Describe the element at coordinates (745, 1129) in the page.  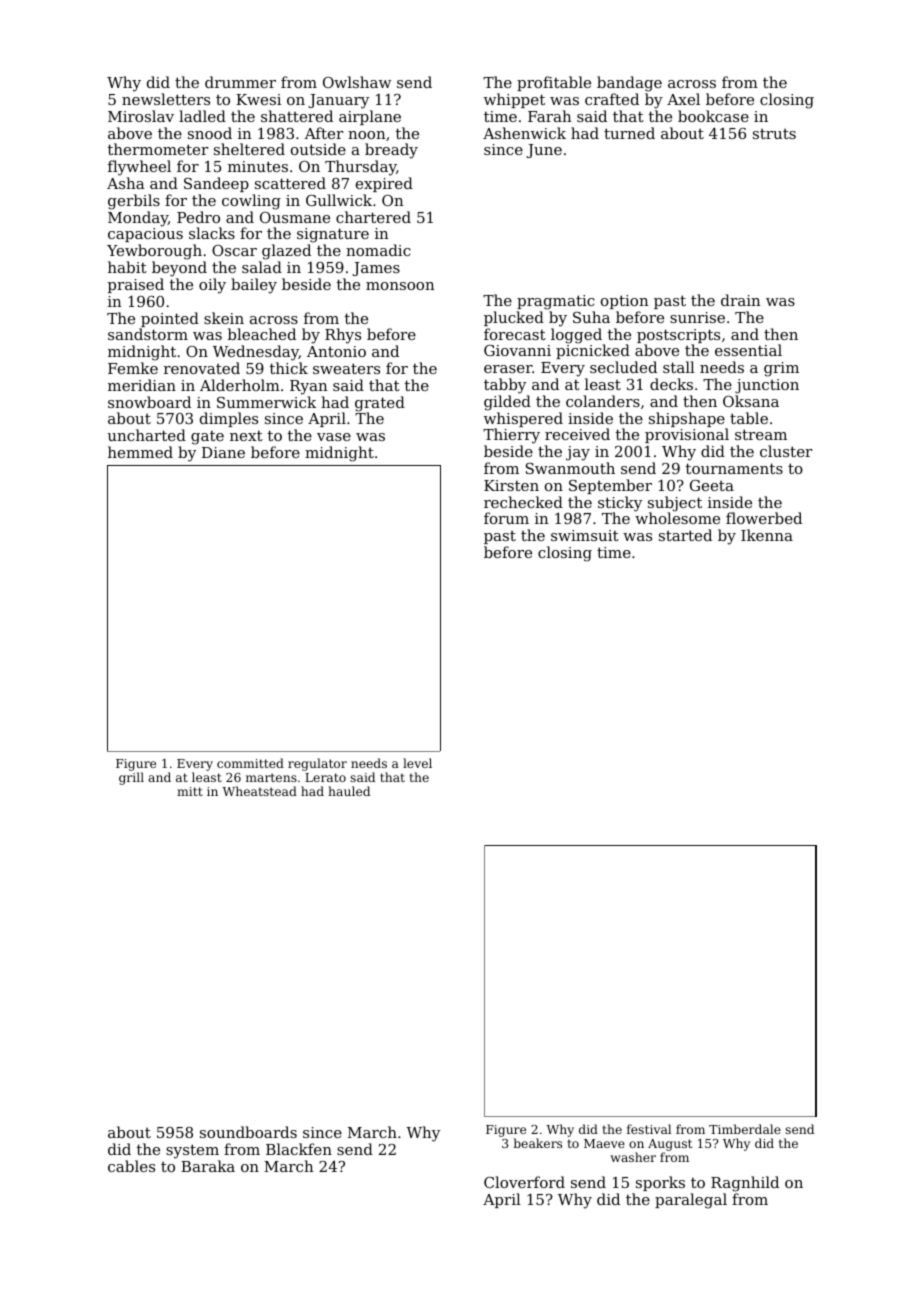
I see `Timberdale` at that location.
